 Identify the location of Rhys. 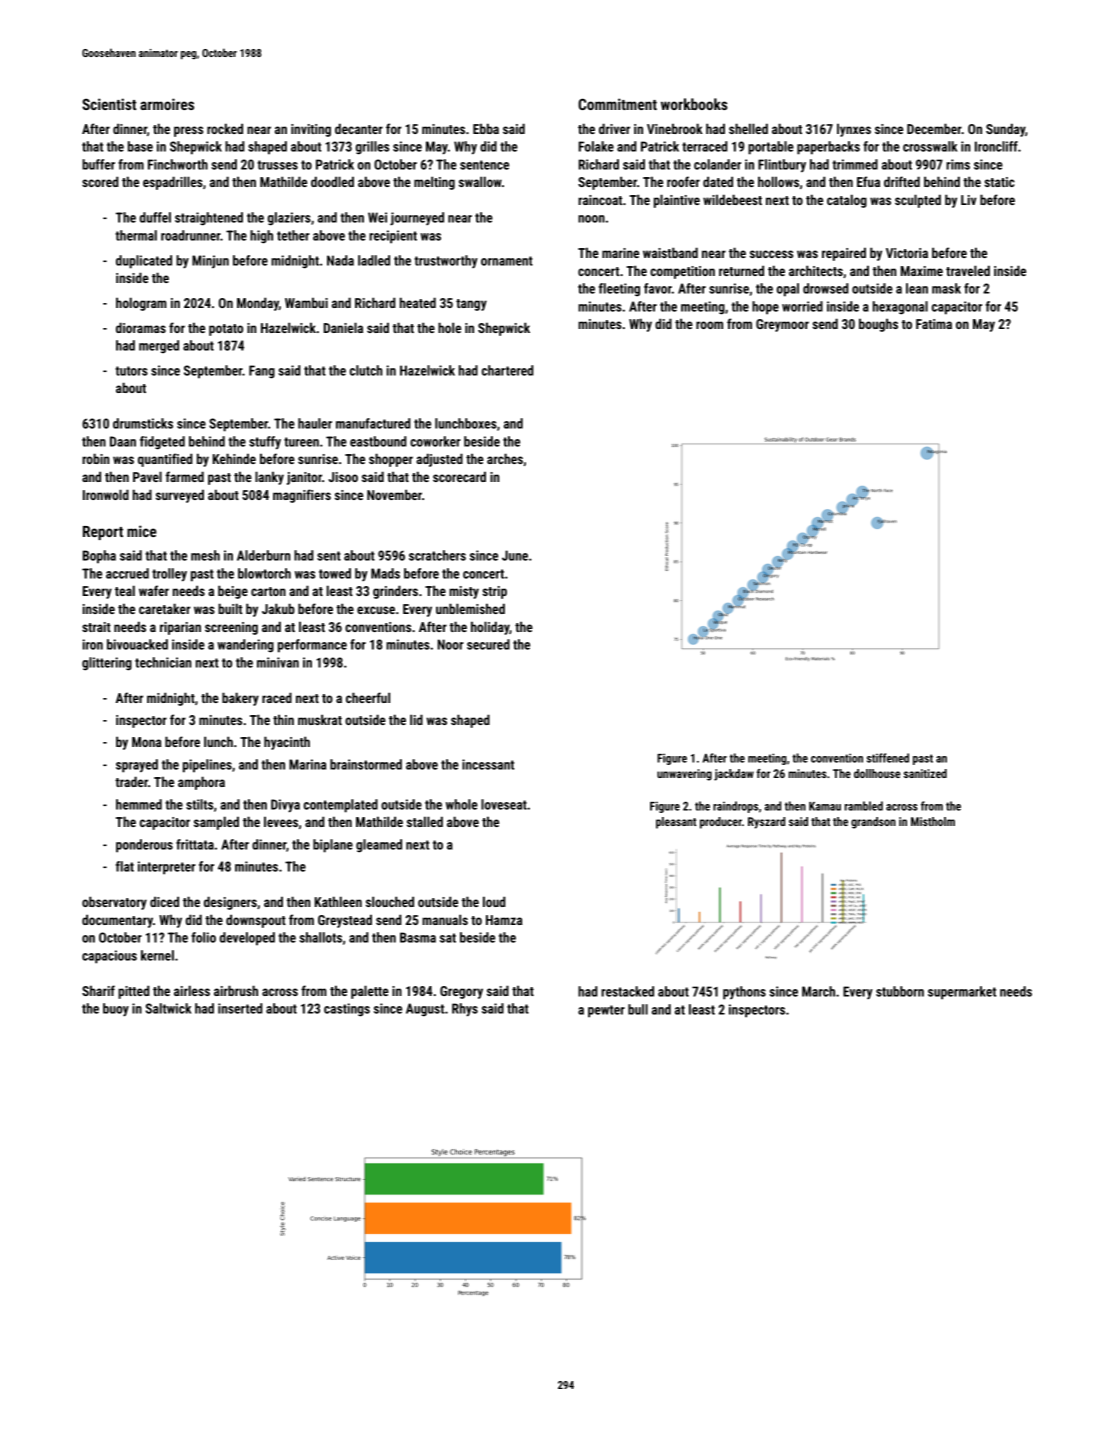
(465, 1010).
